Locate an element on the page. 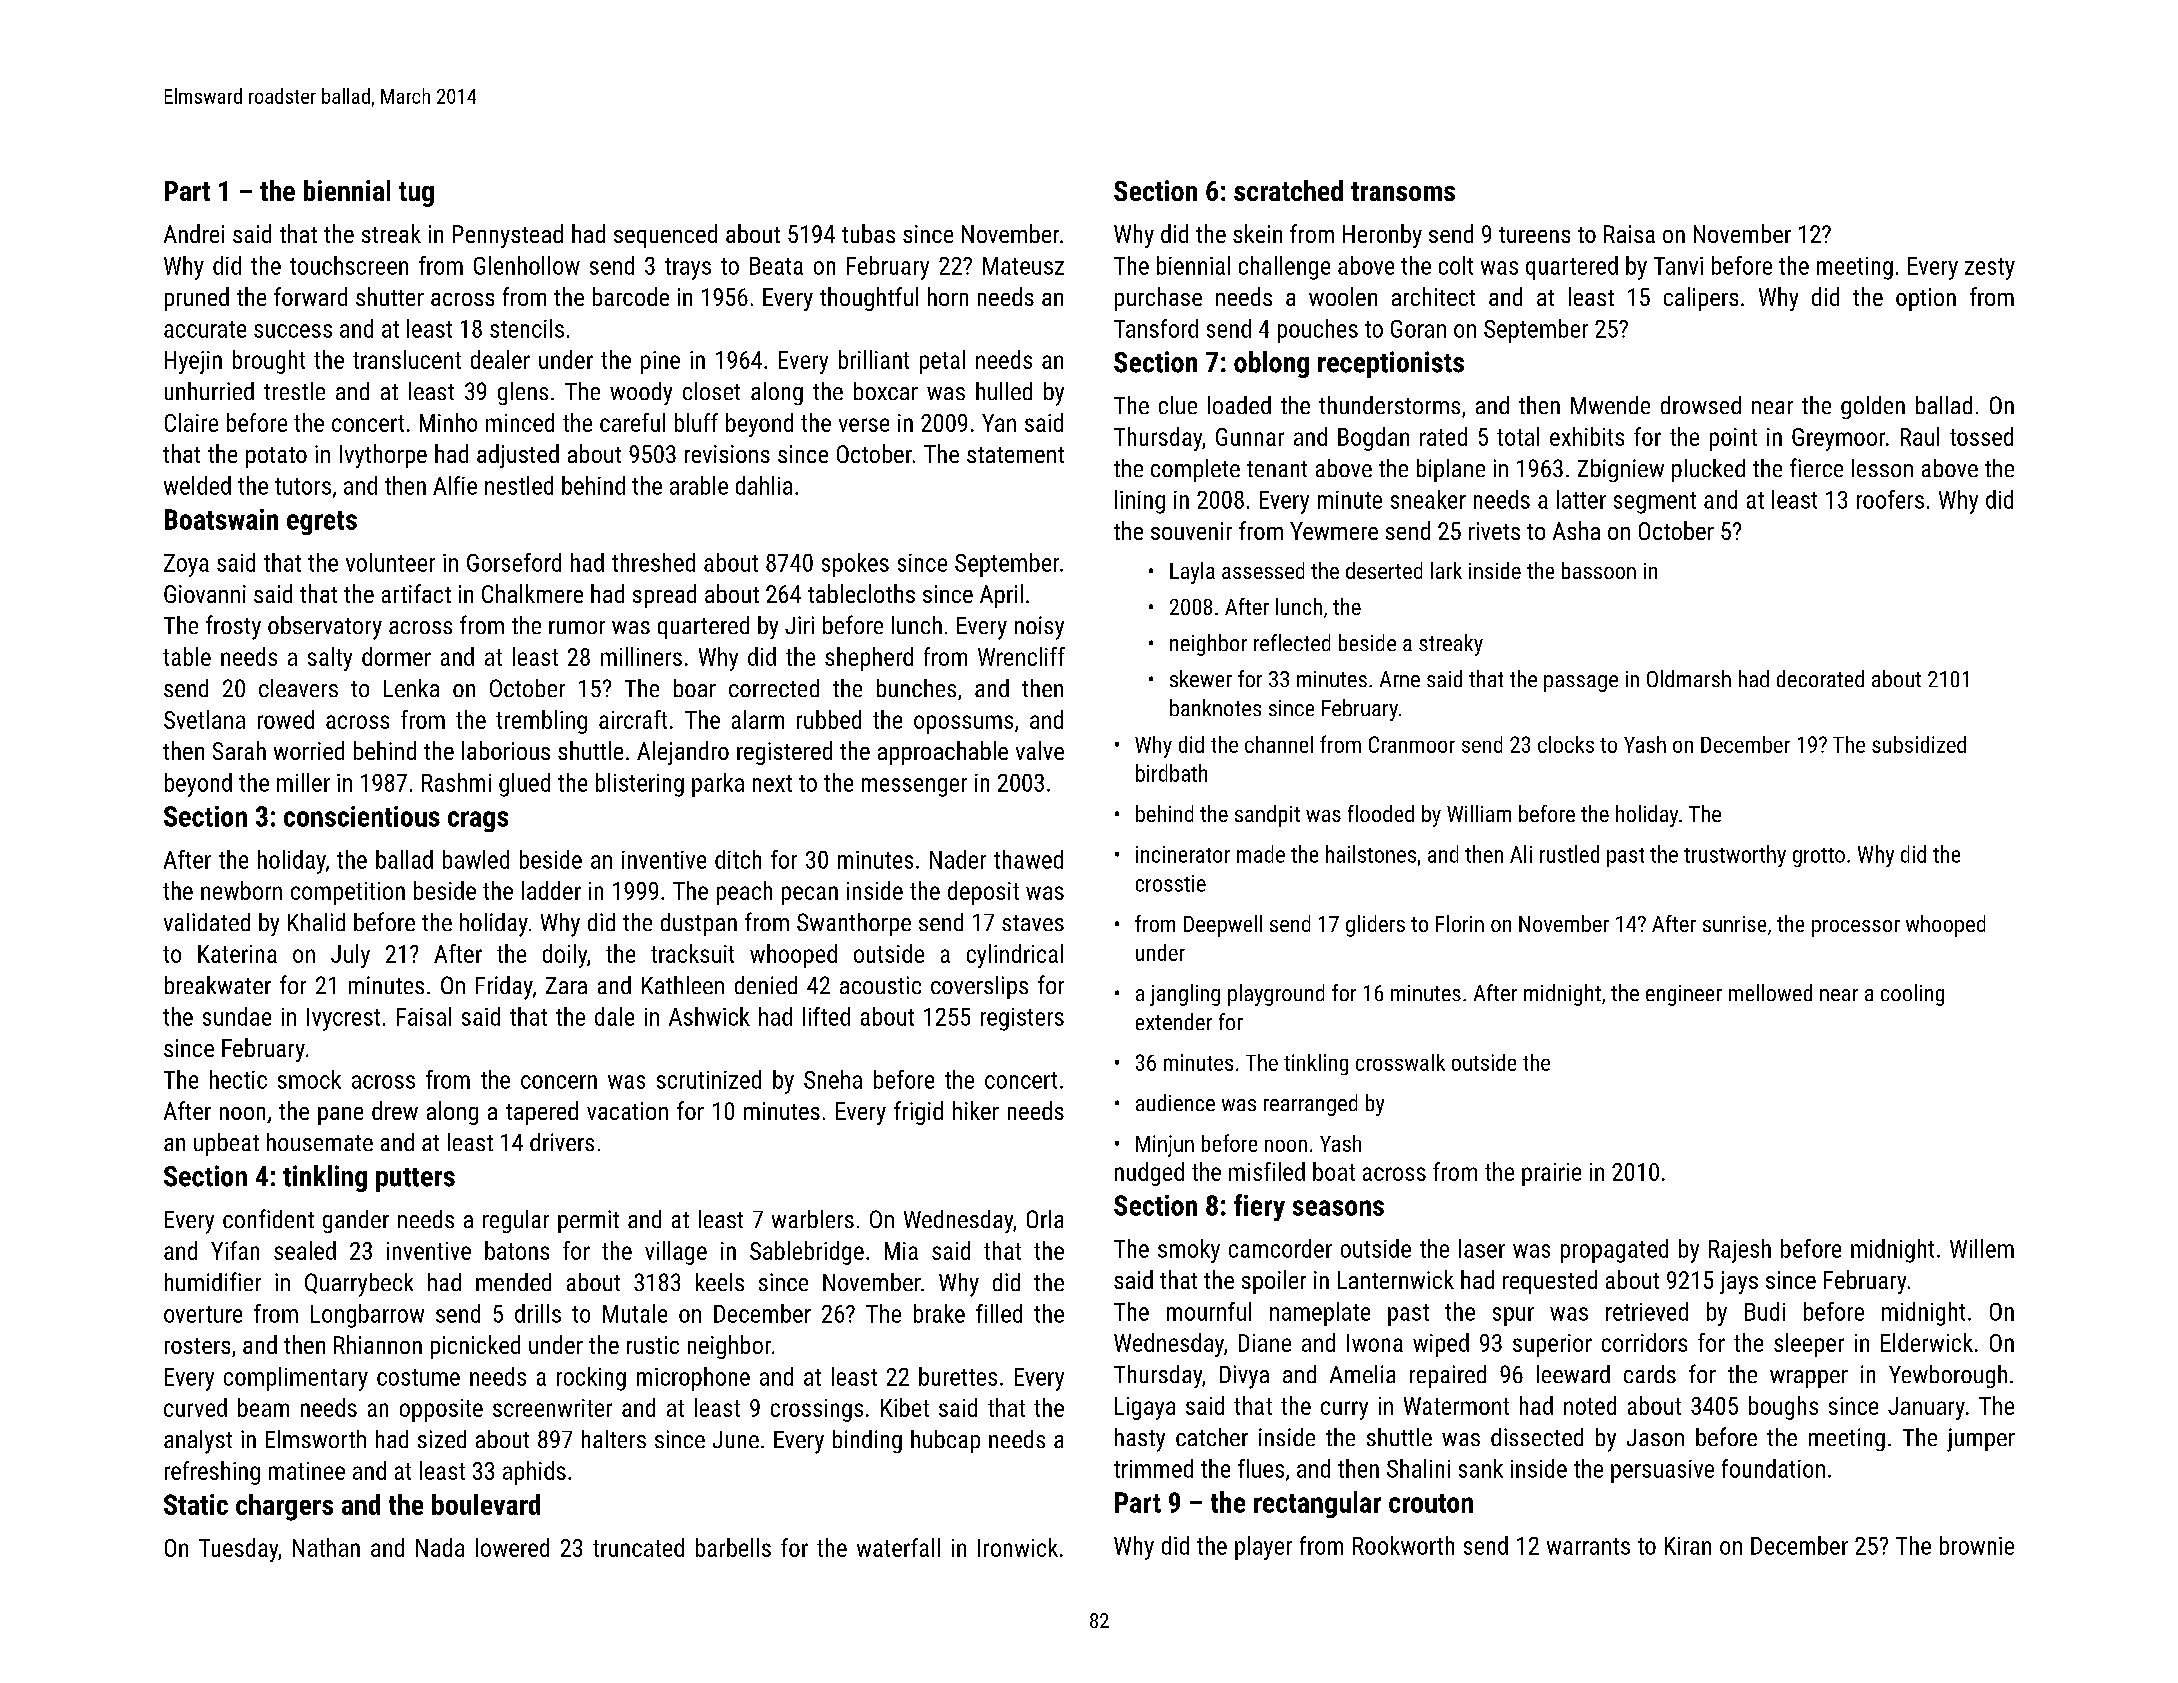 This page has width=2178, height=1683. Tuesday is located at coordinates (238, 1550).
